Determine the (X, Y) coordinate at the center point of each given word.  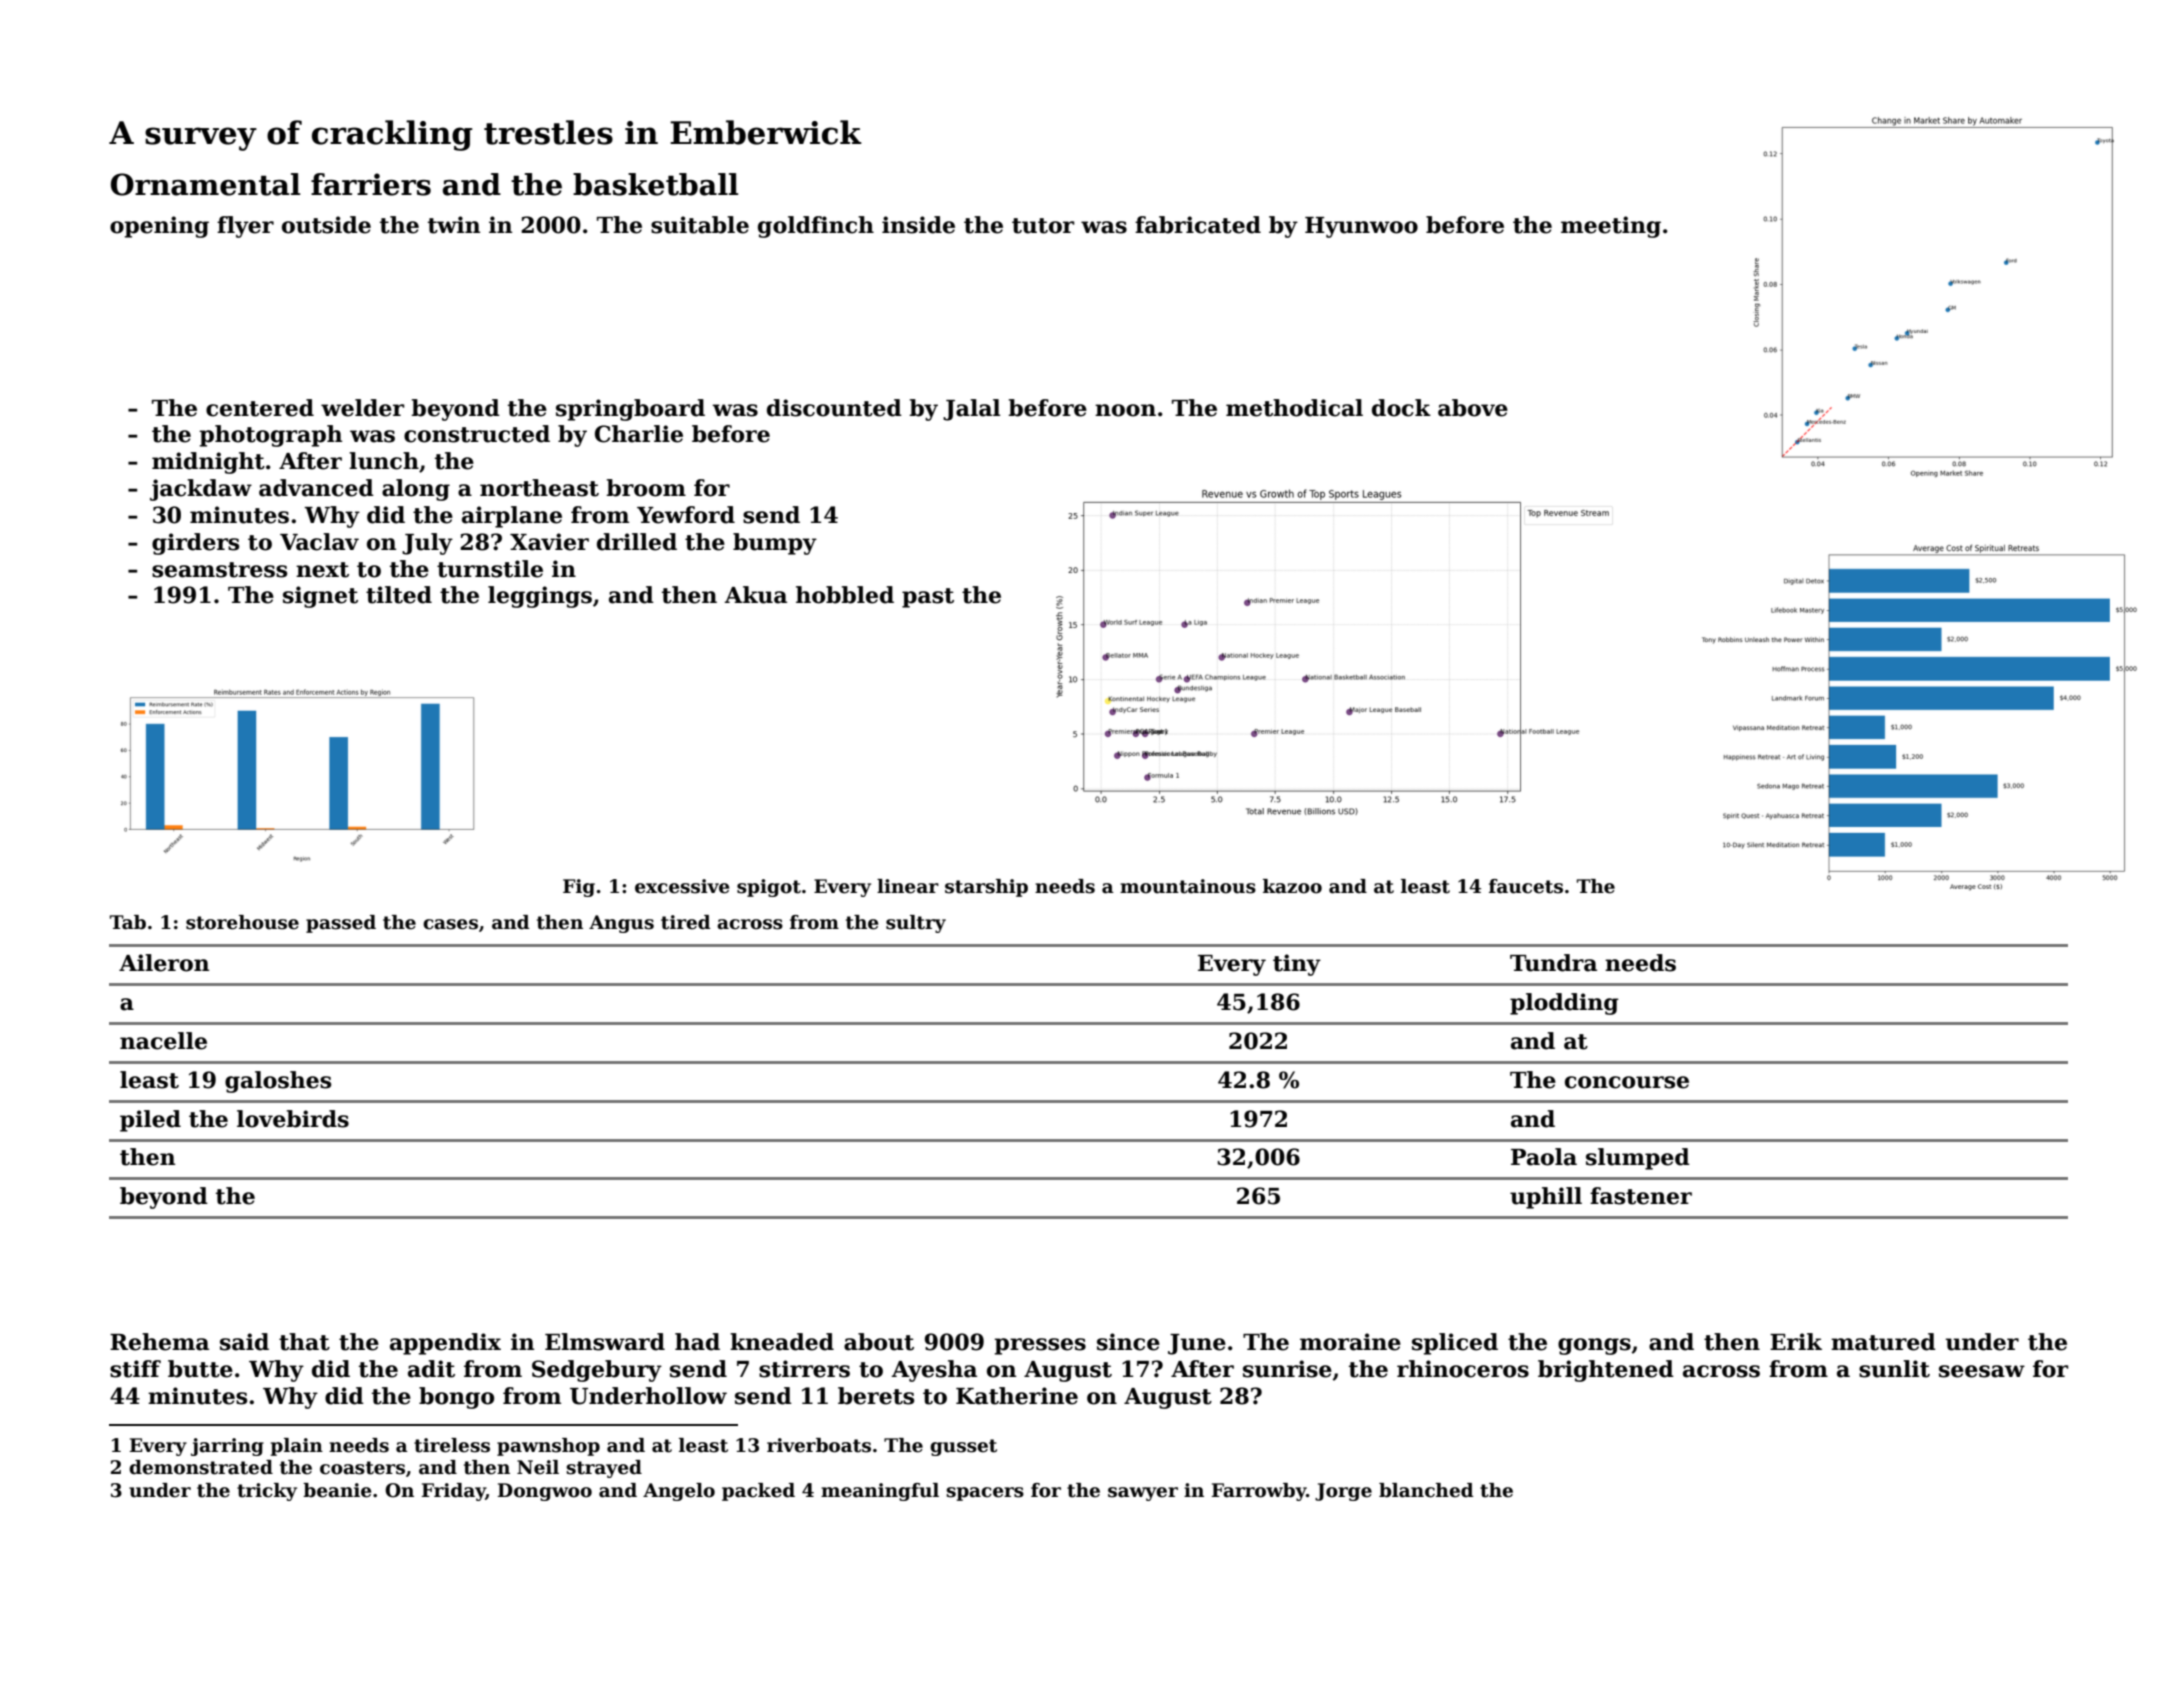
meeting (1611, 227)
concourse (1627, 1082)
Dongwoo (545, 1492)
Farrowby (1259, 1492)
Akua (755, 595)
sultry (916, 924)
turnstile (490, 569)
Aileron (164, 963)
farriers (371, 184)
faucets (1526, 886)
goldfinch (816, 227)
